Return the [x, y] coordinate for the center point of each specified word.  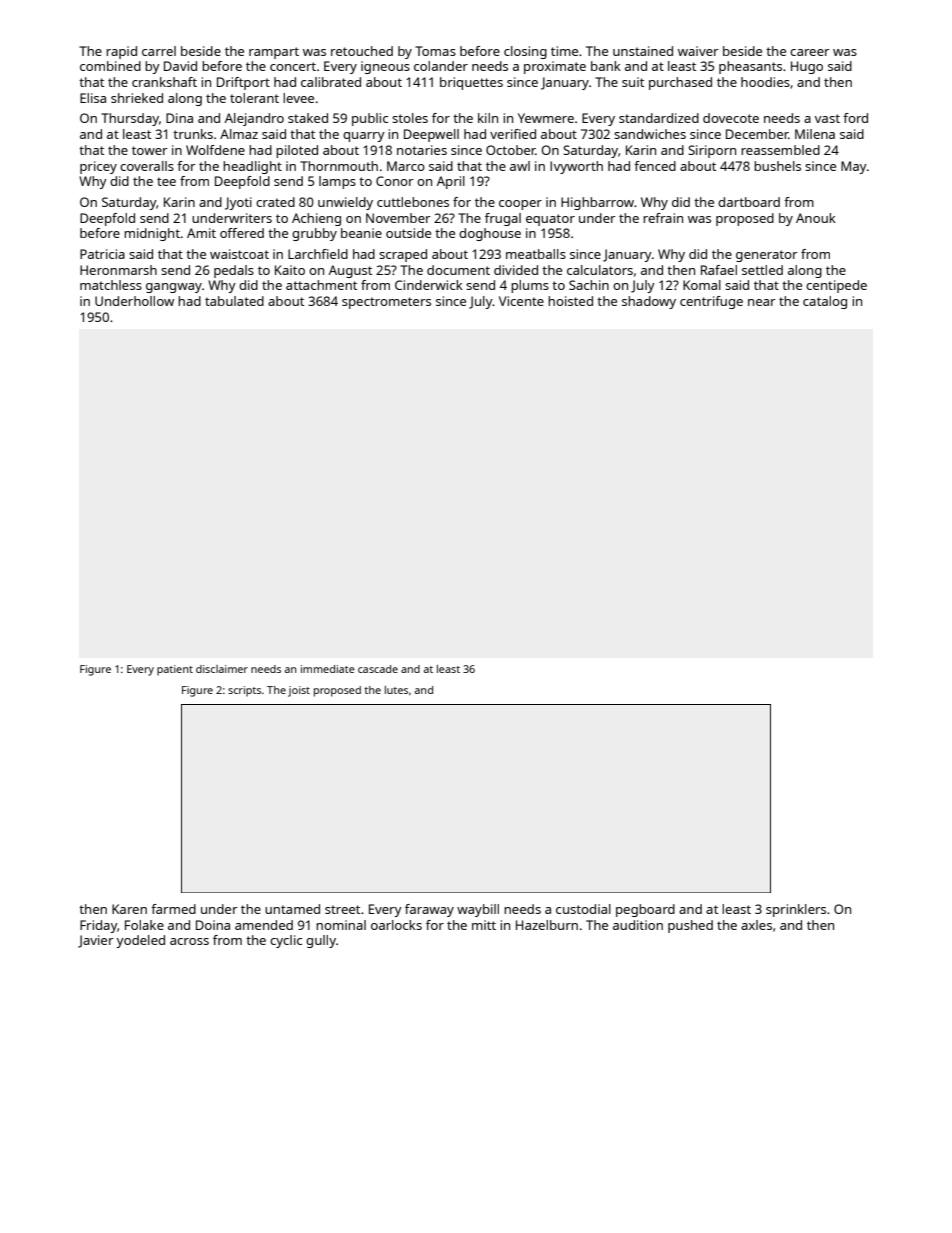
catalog [825, 302]
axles [756, 925]
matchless [111, 285]
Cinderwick [429, 285]
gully [321, 941]
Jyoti [238, 203]
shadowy [649, 302]
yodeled [140, 941]
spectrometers [386, 303]
